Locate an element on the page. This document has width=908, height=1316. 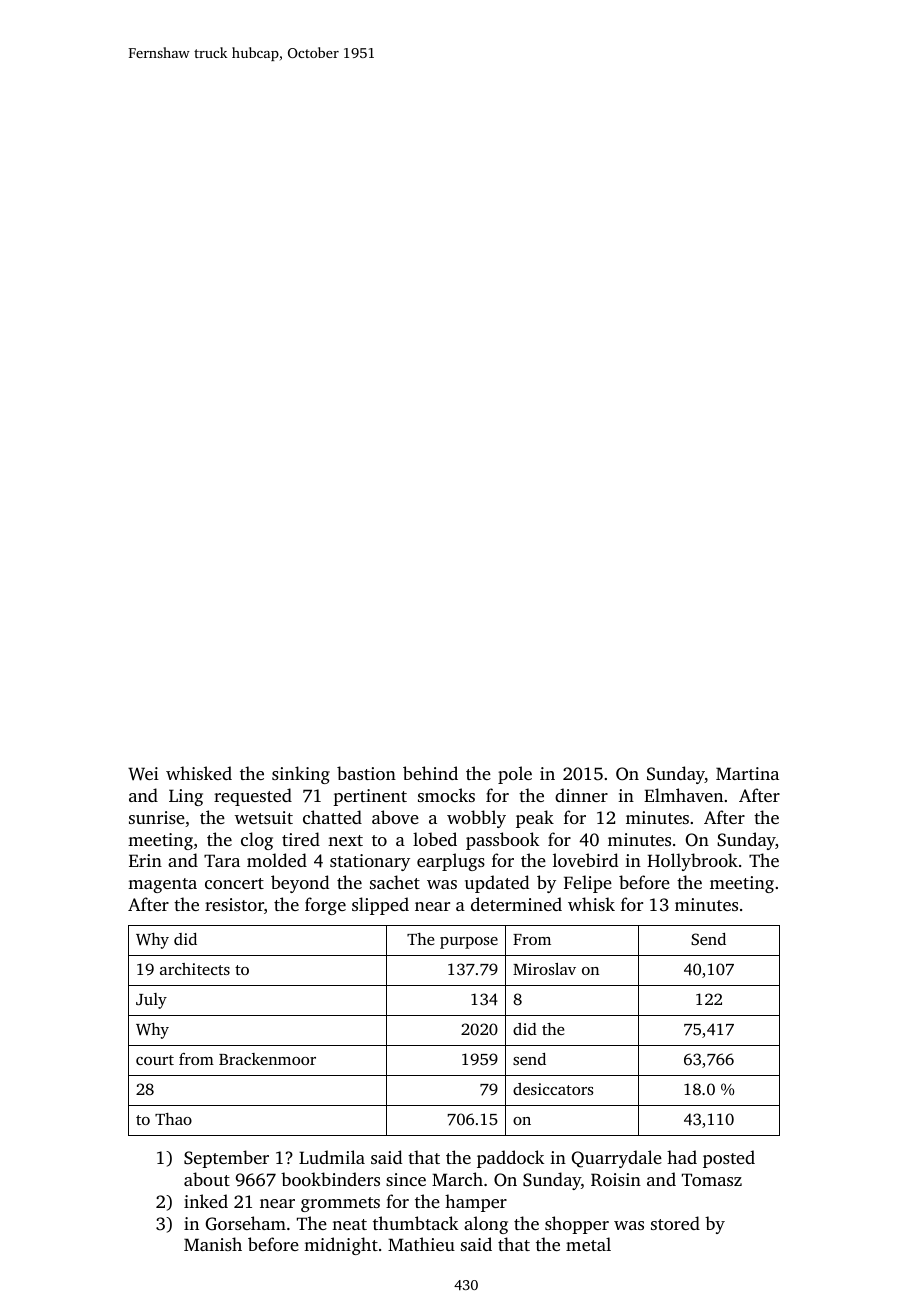
Wei is located at coordinates (143, 774).
